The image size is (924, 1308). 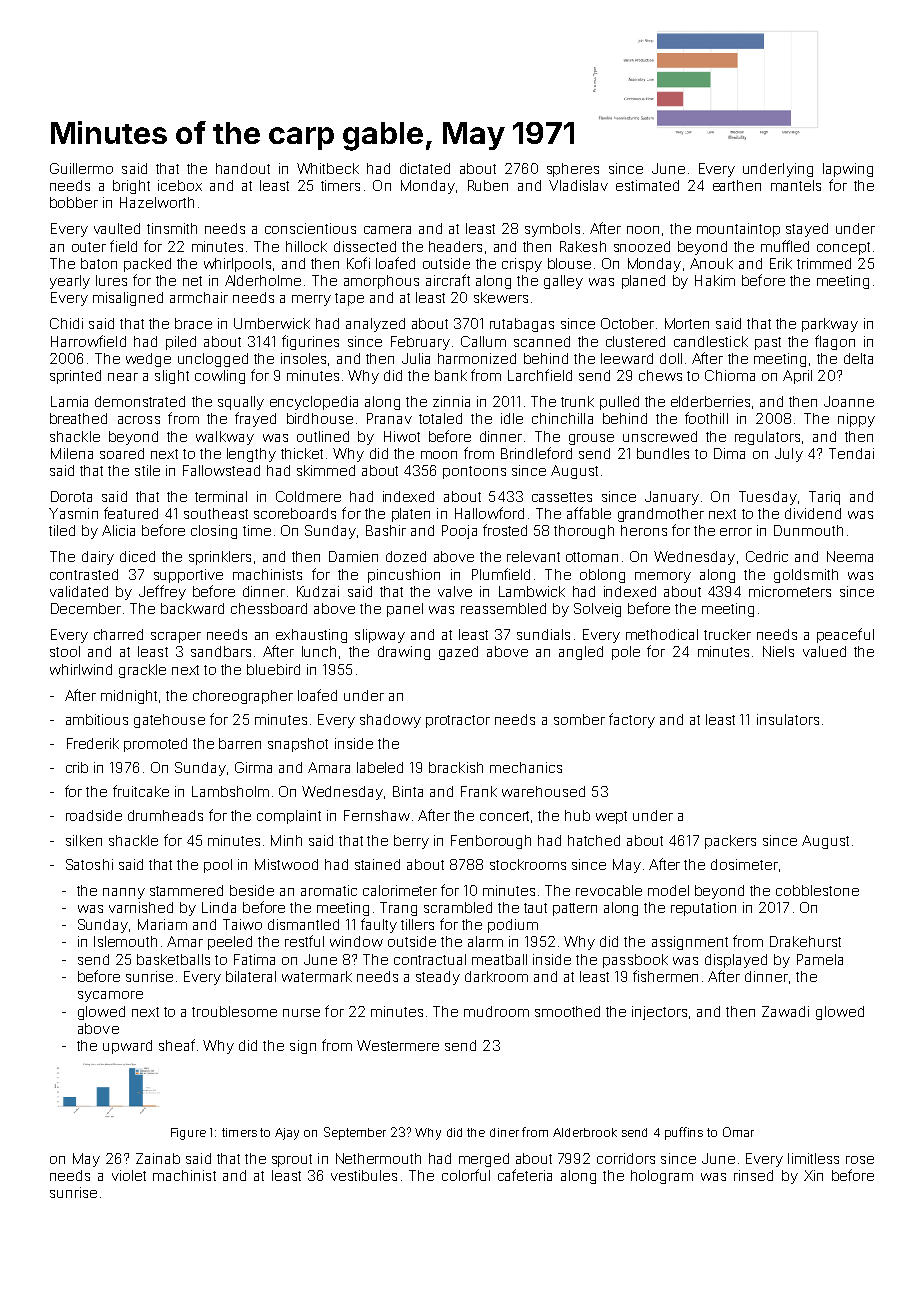 I want to click on brace, so click(x=193, y=323).
